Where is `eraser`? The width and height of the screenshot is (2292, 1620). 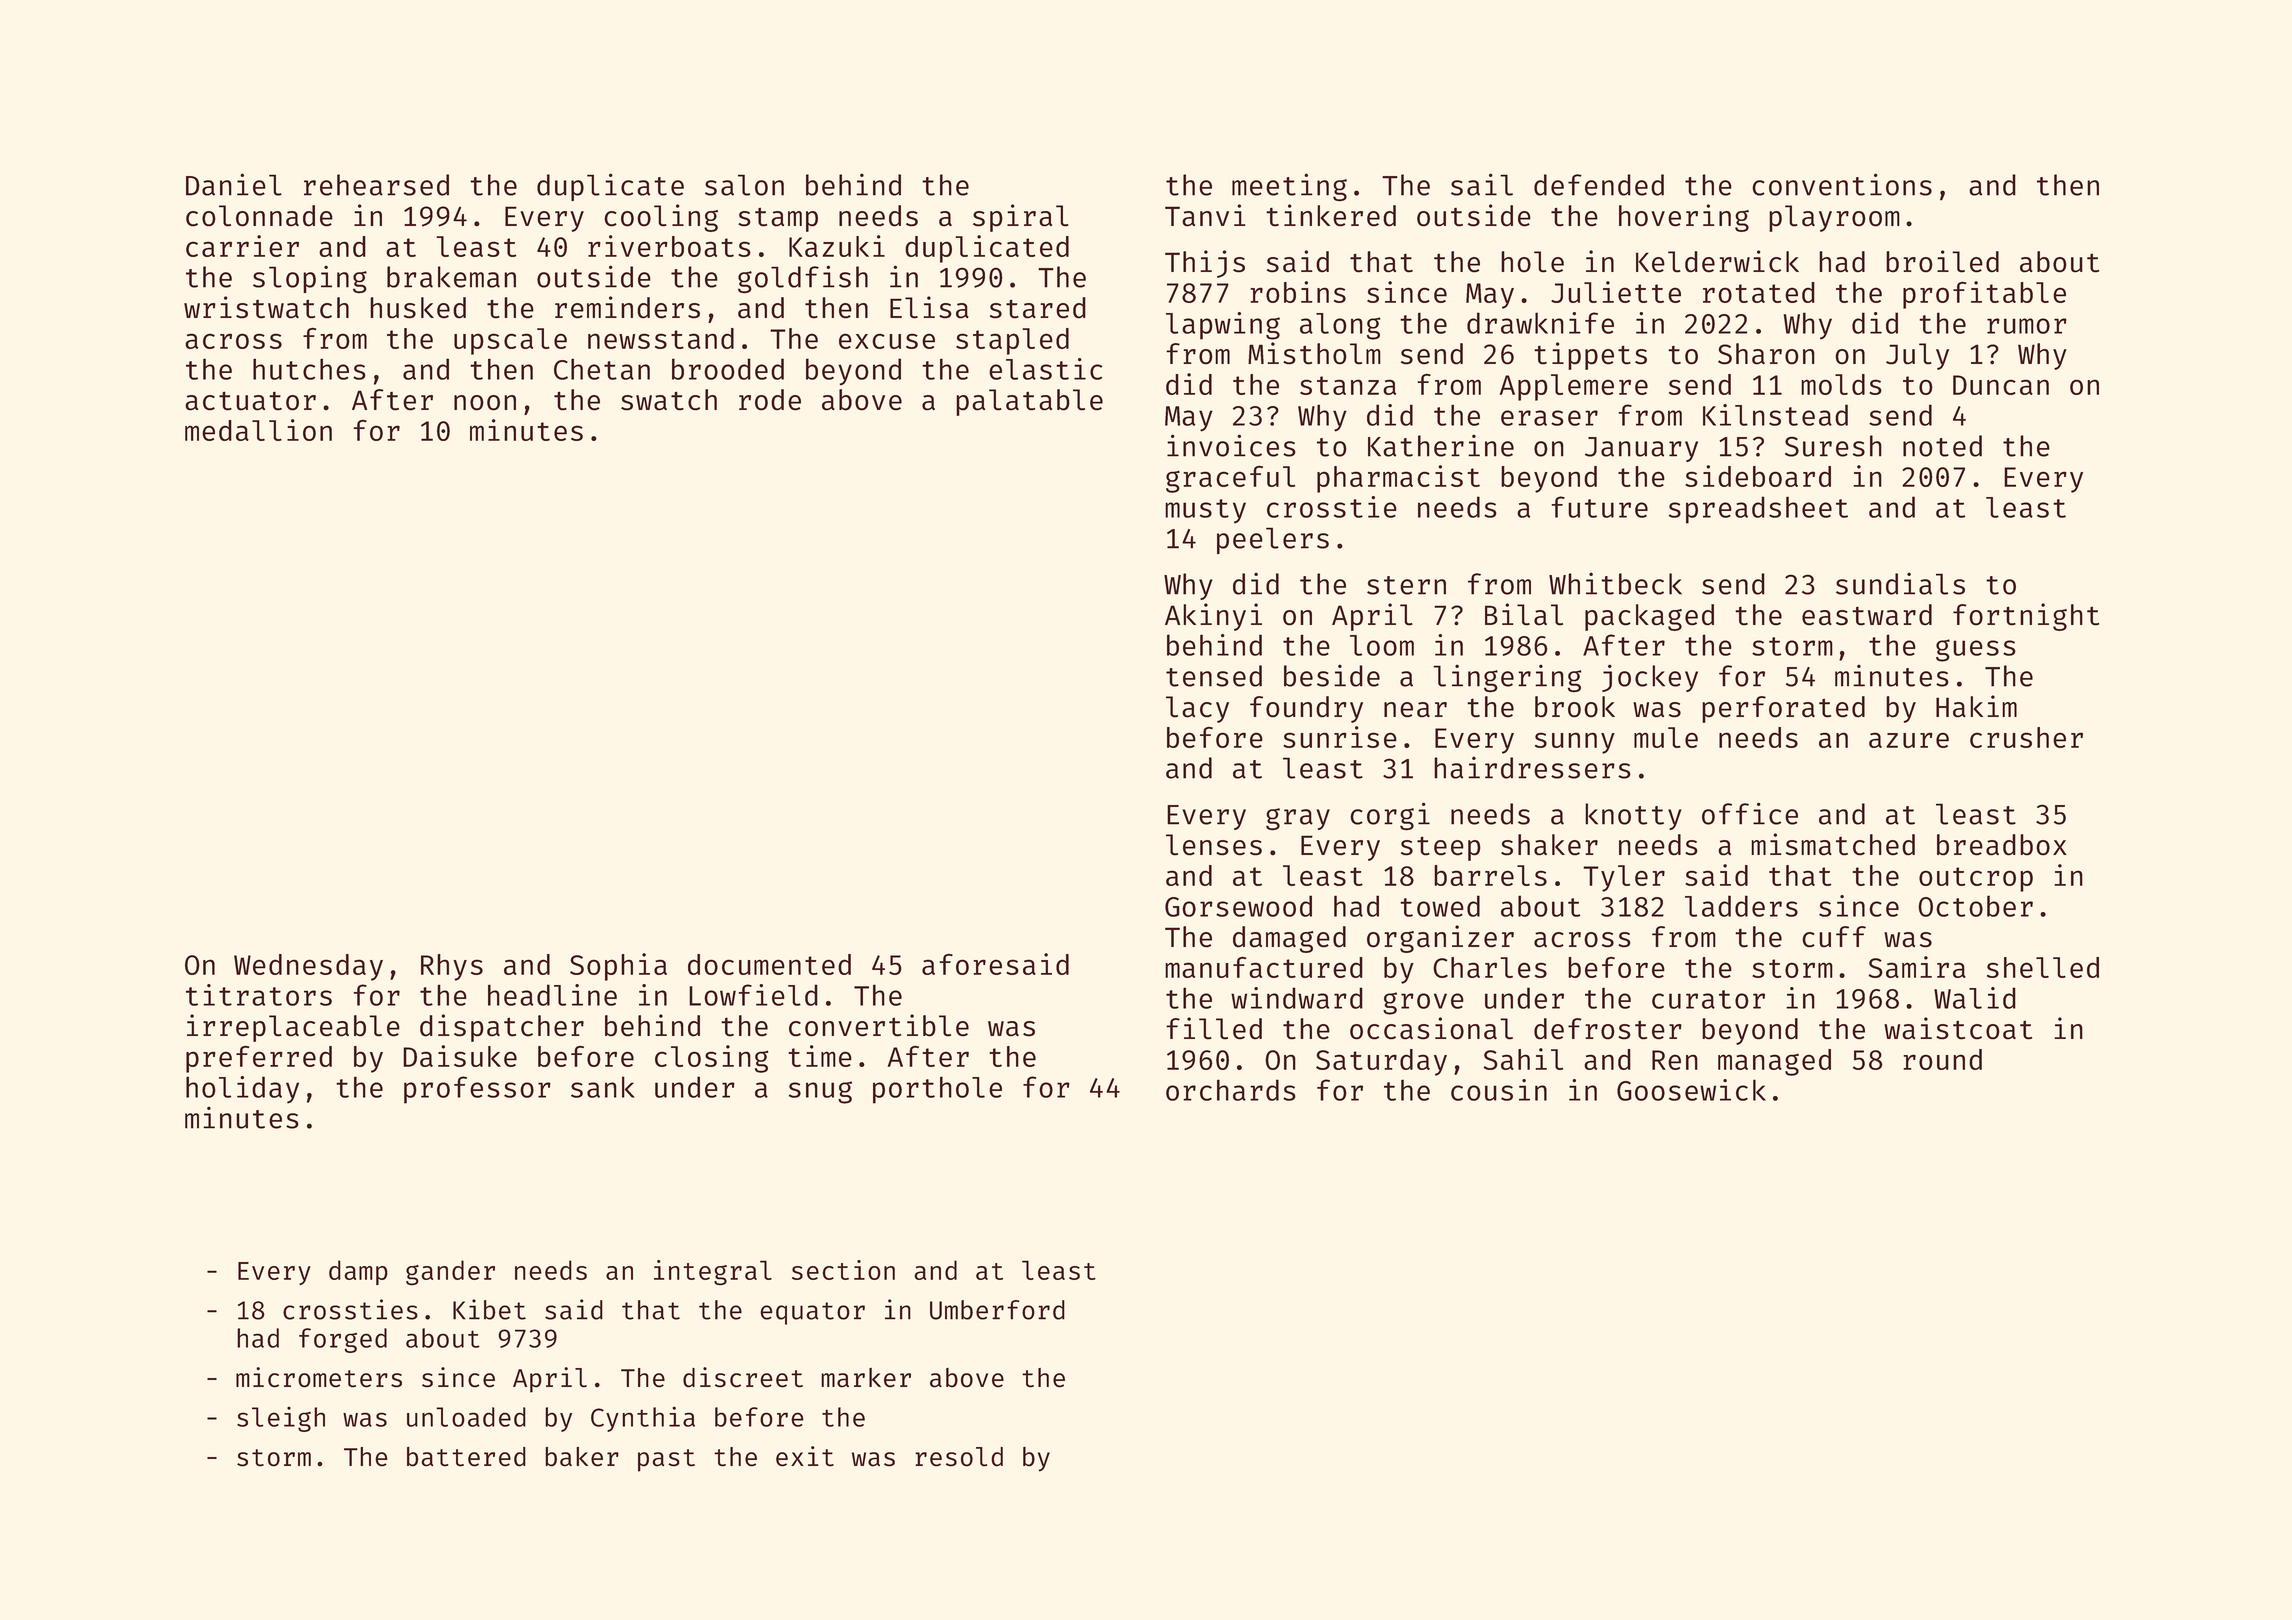 eraser is located at coordinates (1549, 418).
